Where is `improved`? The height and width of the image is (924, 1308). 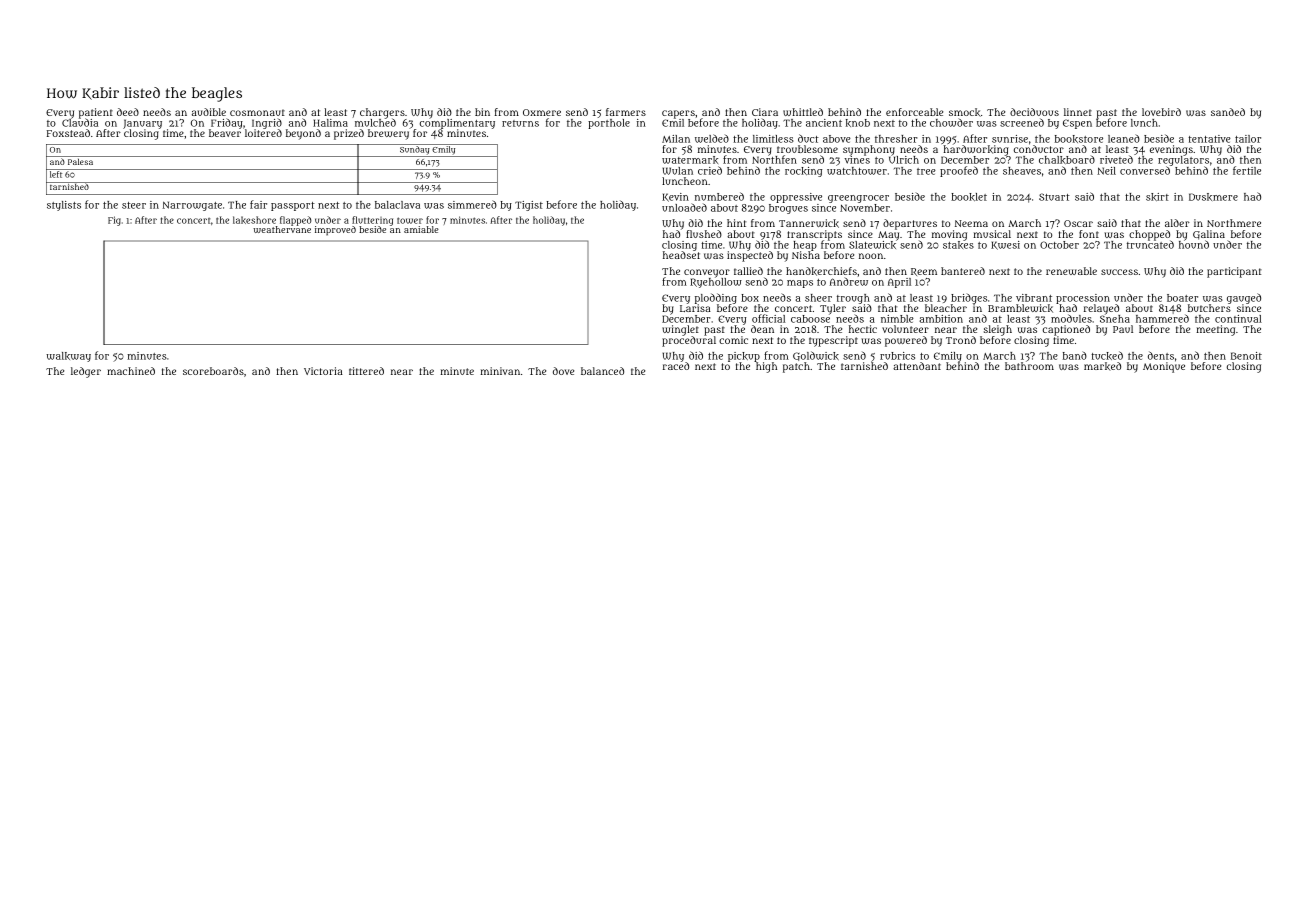 improved is located at coordinates (335, 231).
